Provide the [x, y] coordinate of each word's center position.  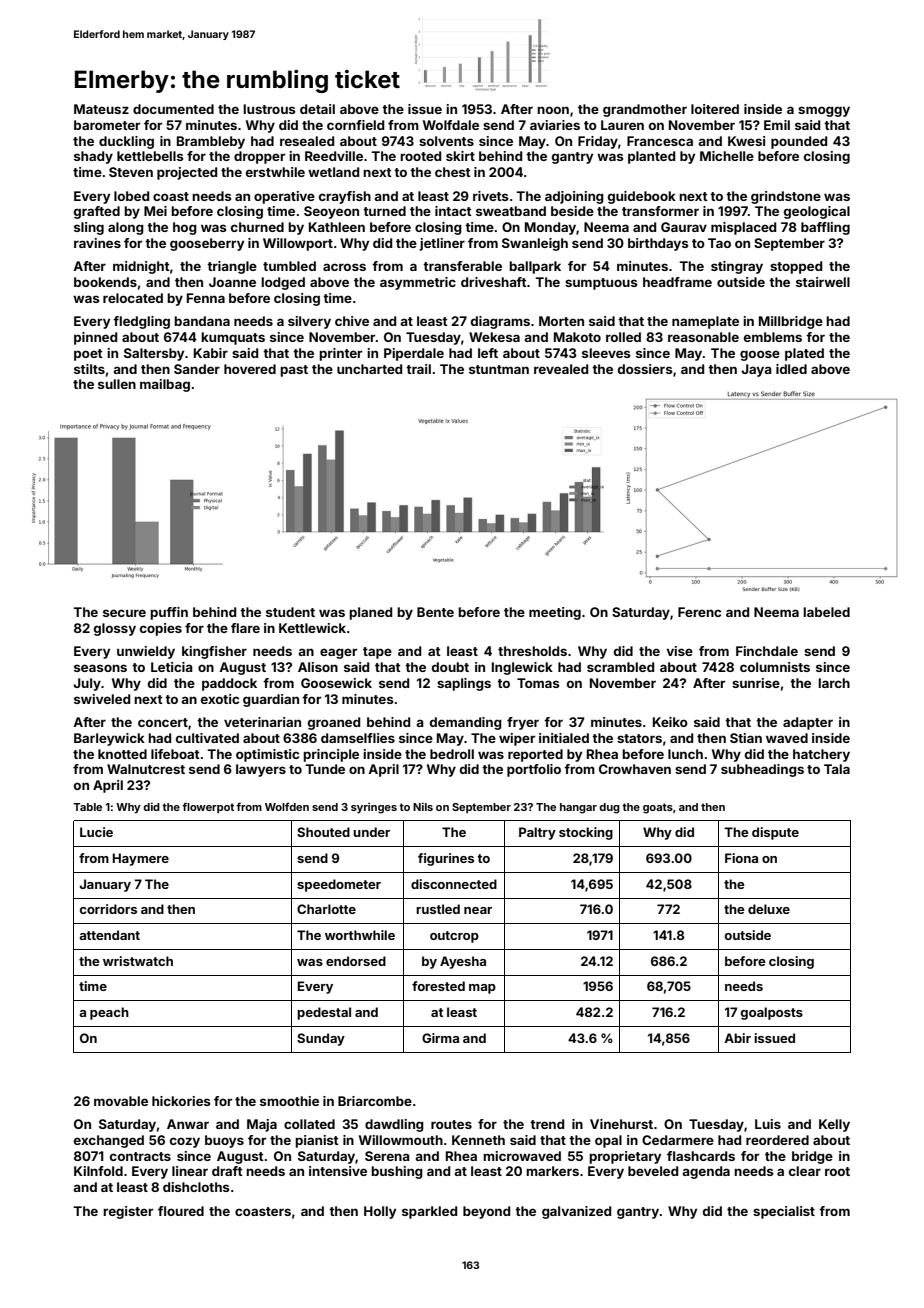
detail [317, 109]
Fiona [741, 858]
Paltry [537, 833]
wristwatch [138, 961]
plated [804, 354]
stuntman [499, 369]
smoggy [824, 111]
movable [121, 1101]
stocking [586, 833]
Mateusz [101, 109]
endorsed [356, 961]
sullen [117, 384]
